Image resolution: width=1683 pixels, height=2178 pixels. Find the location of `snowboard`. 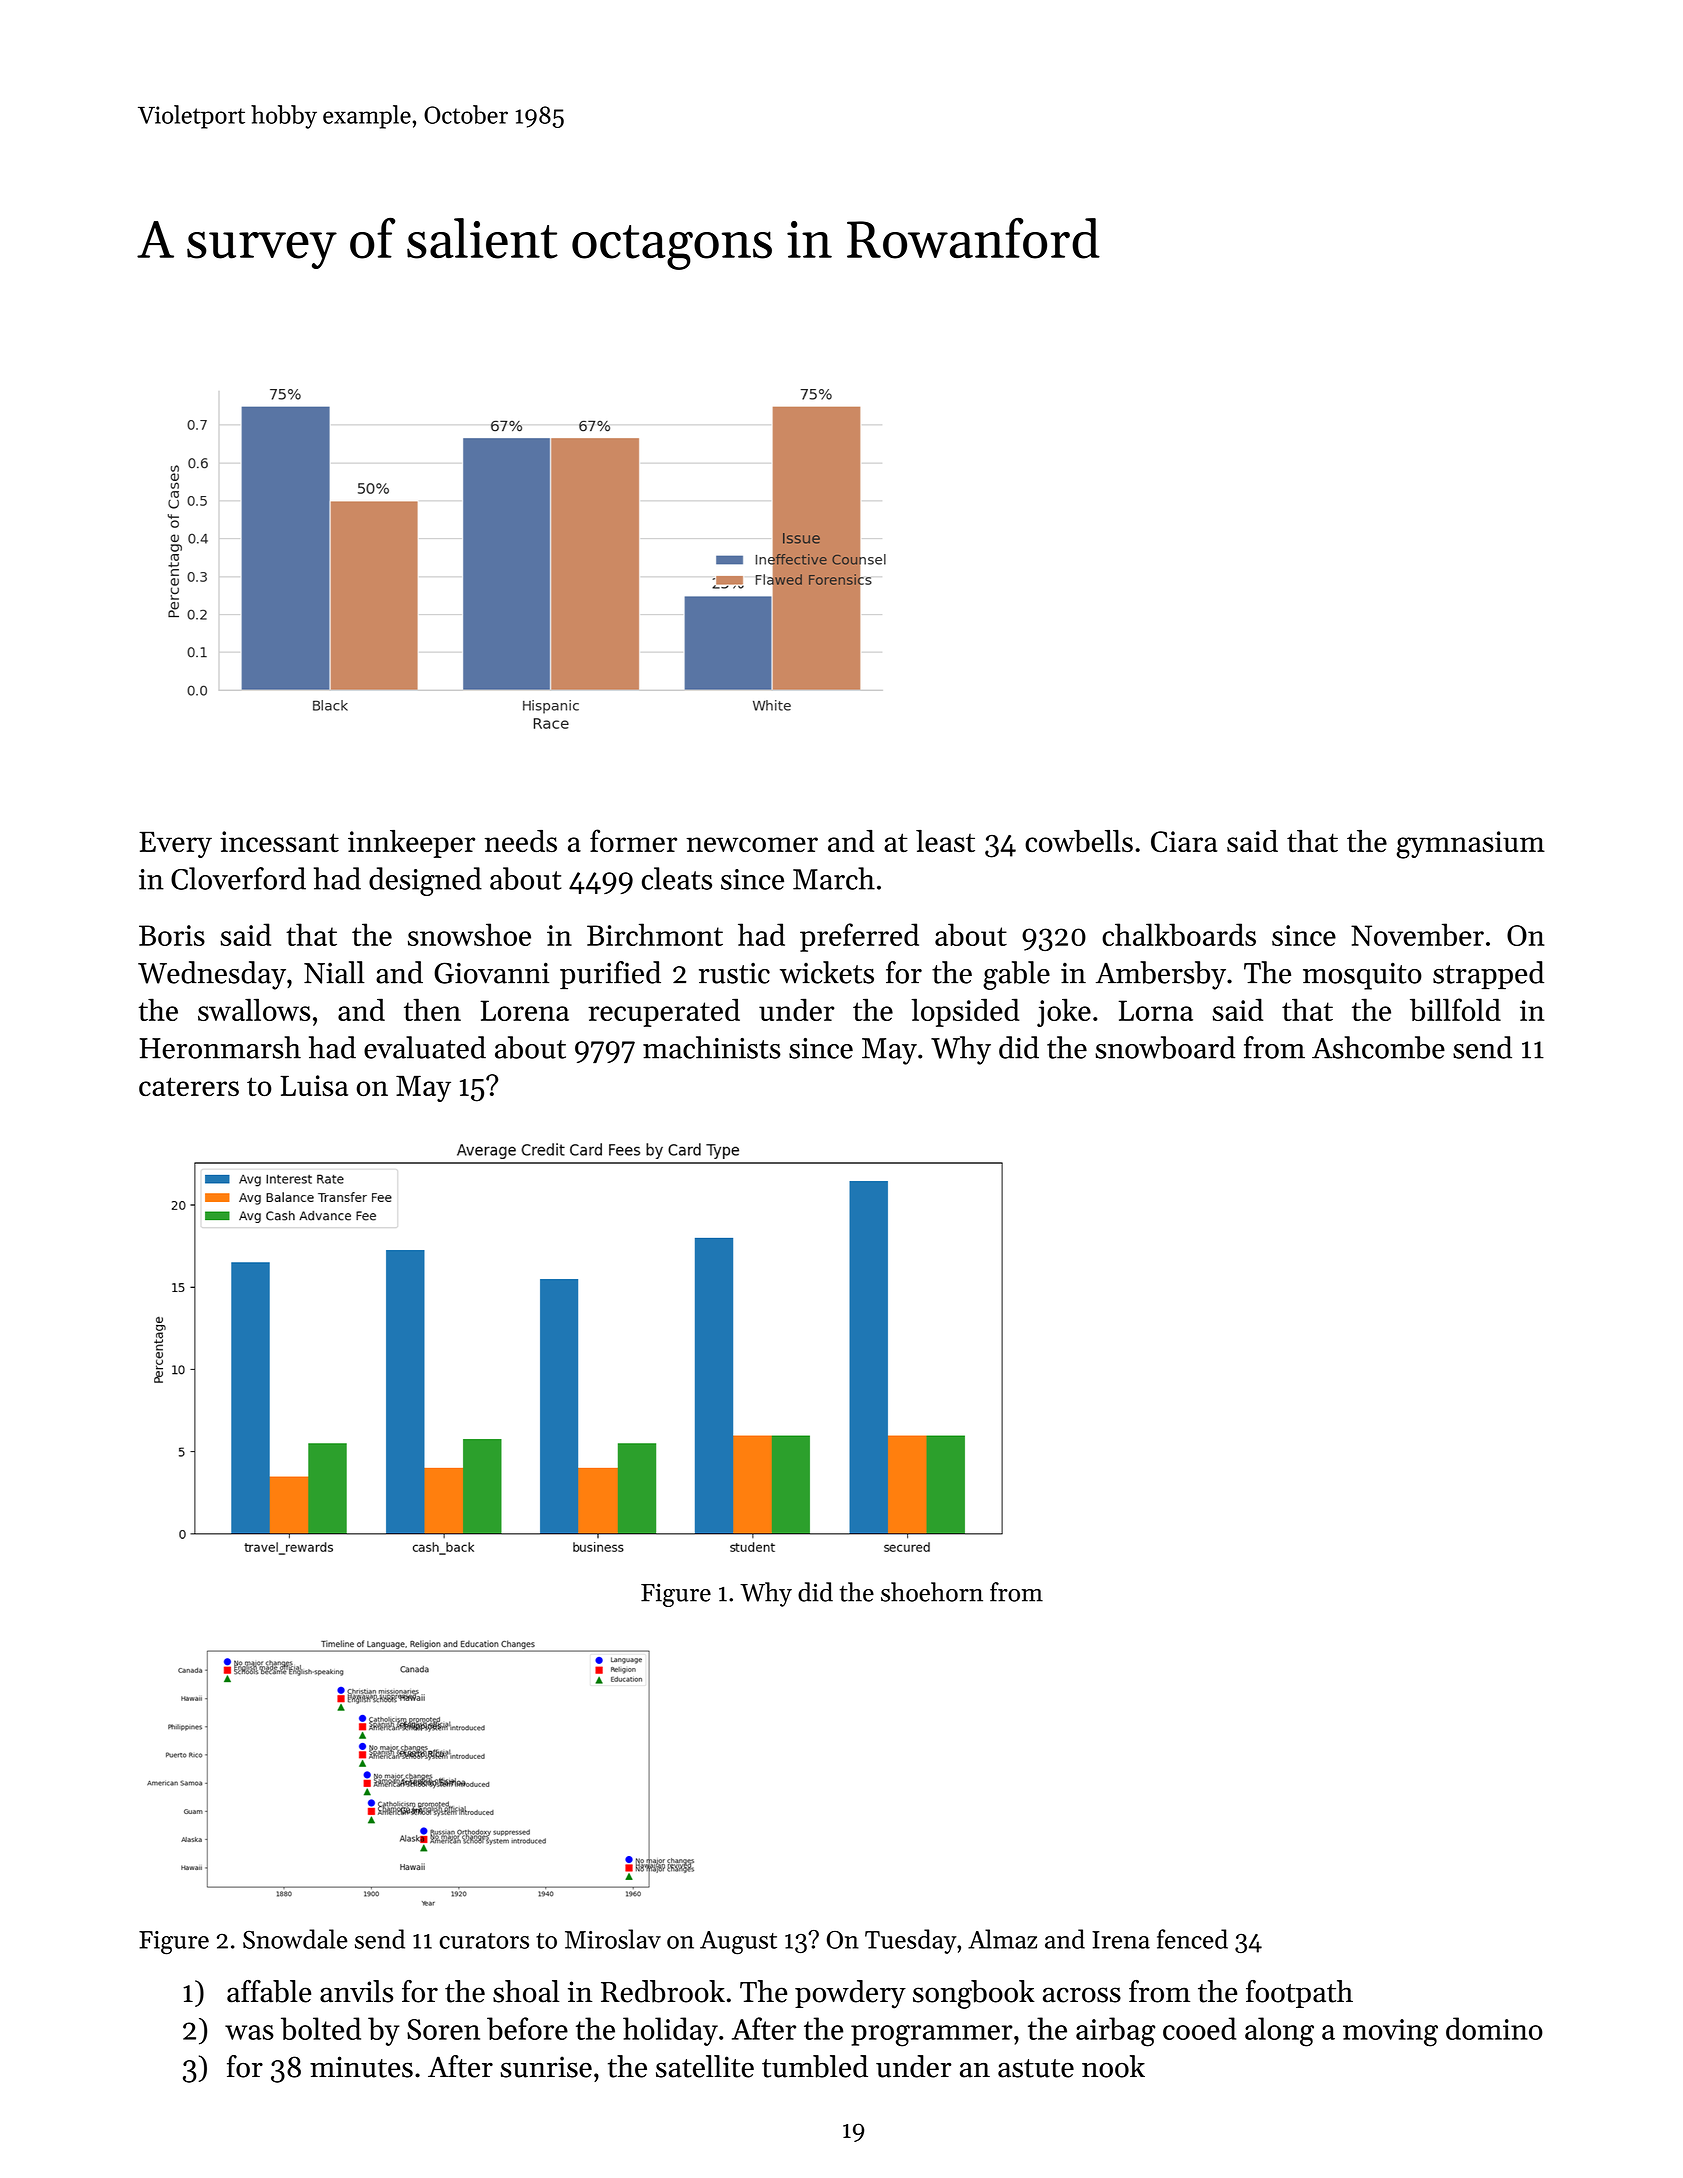

snowboard is located at coordinates (1165, 1047).
